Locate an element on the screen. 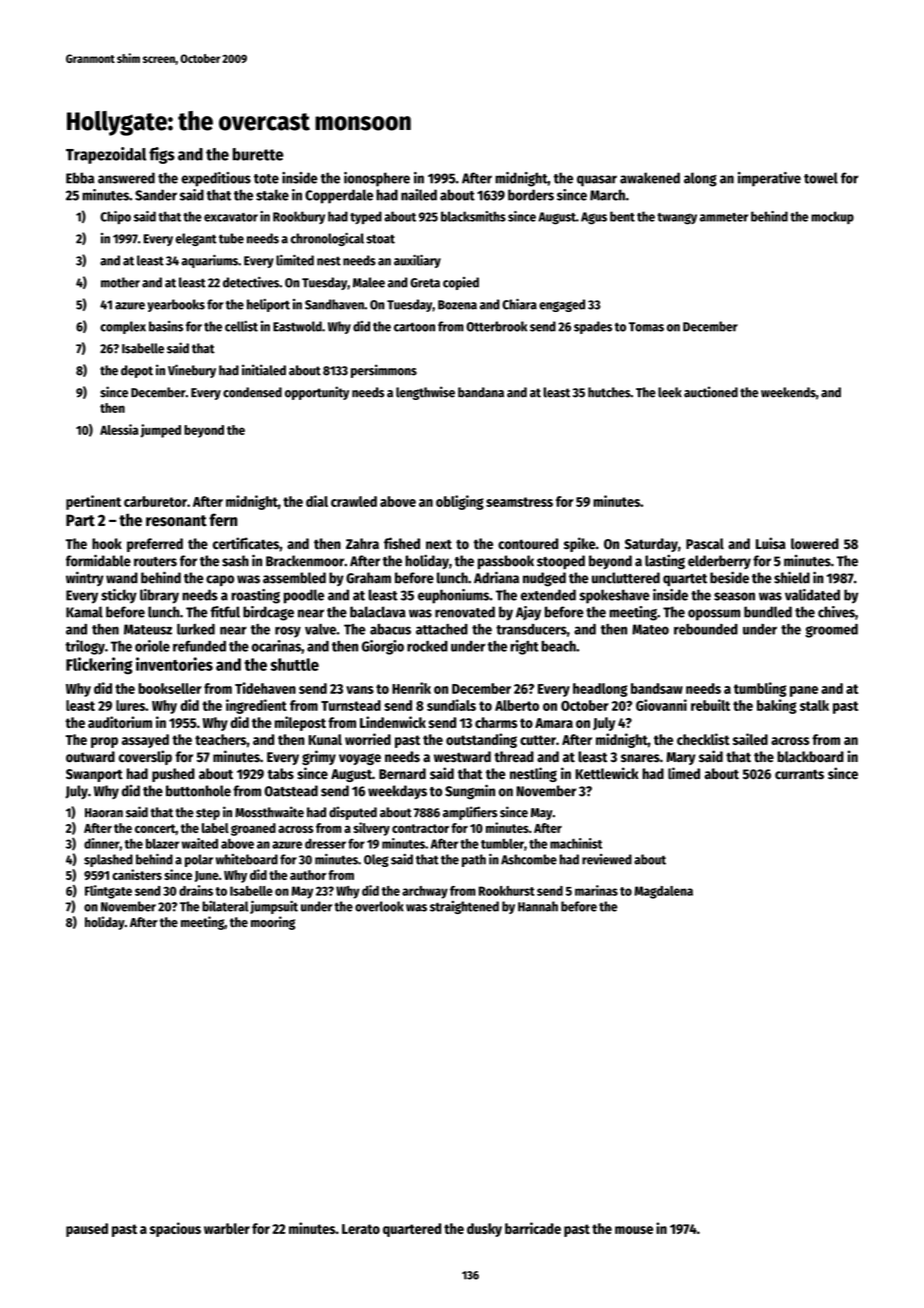 The height and width of the screenshot is (1308, 924). spacious is located at coordinates (175, 1229).
